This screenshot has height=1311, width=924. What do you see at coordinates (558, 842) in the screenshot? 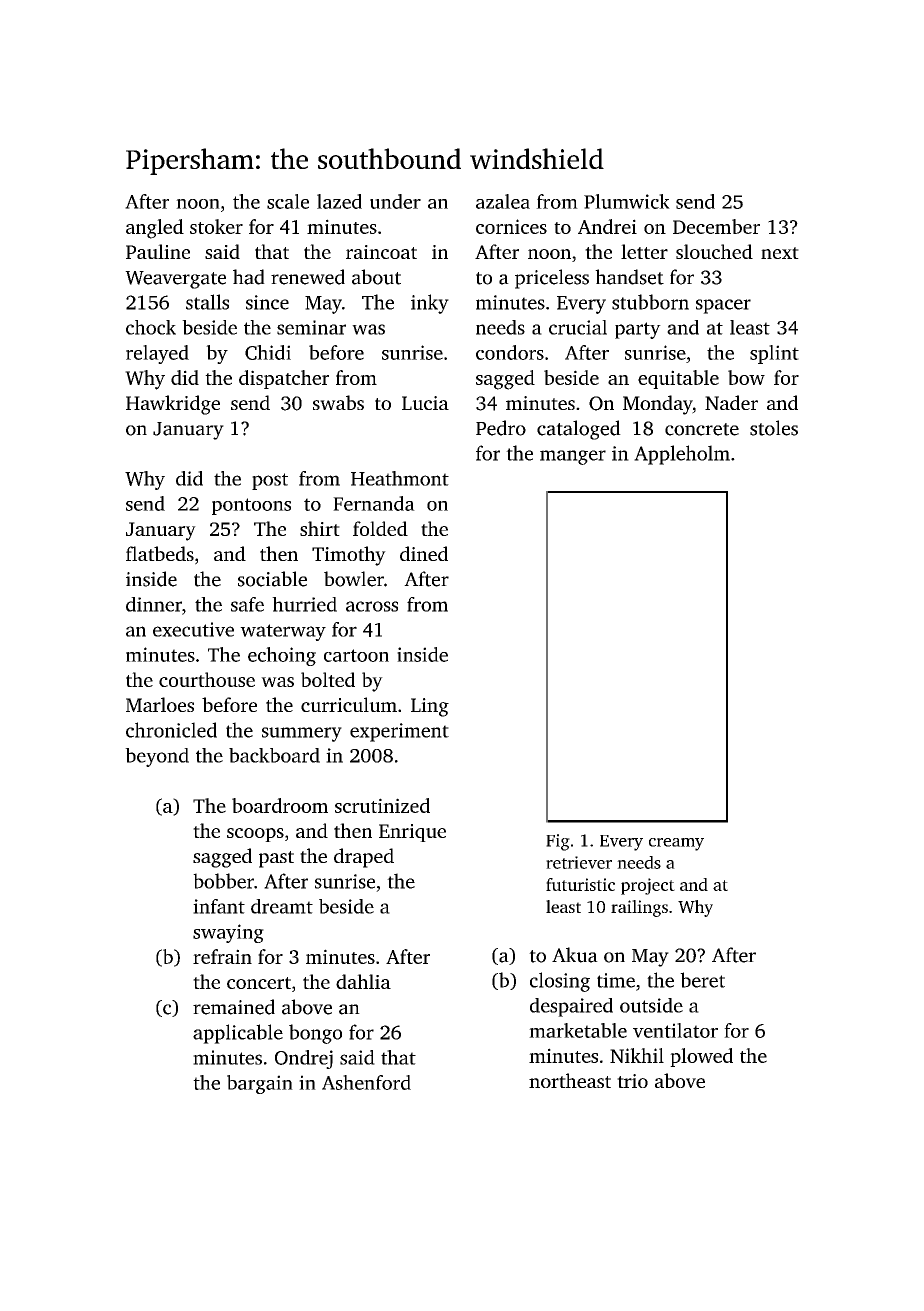
I see `Fig` at bounding box center [558, 842].
